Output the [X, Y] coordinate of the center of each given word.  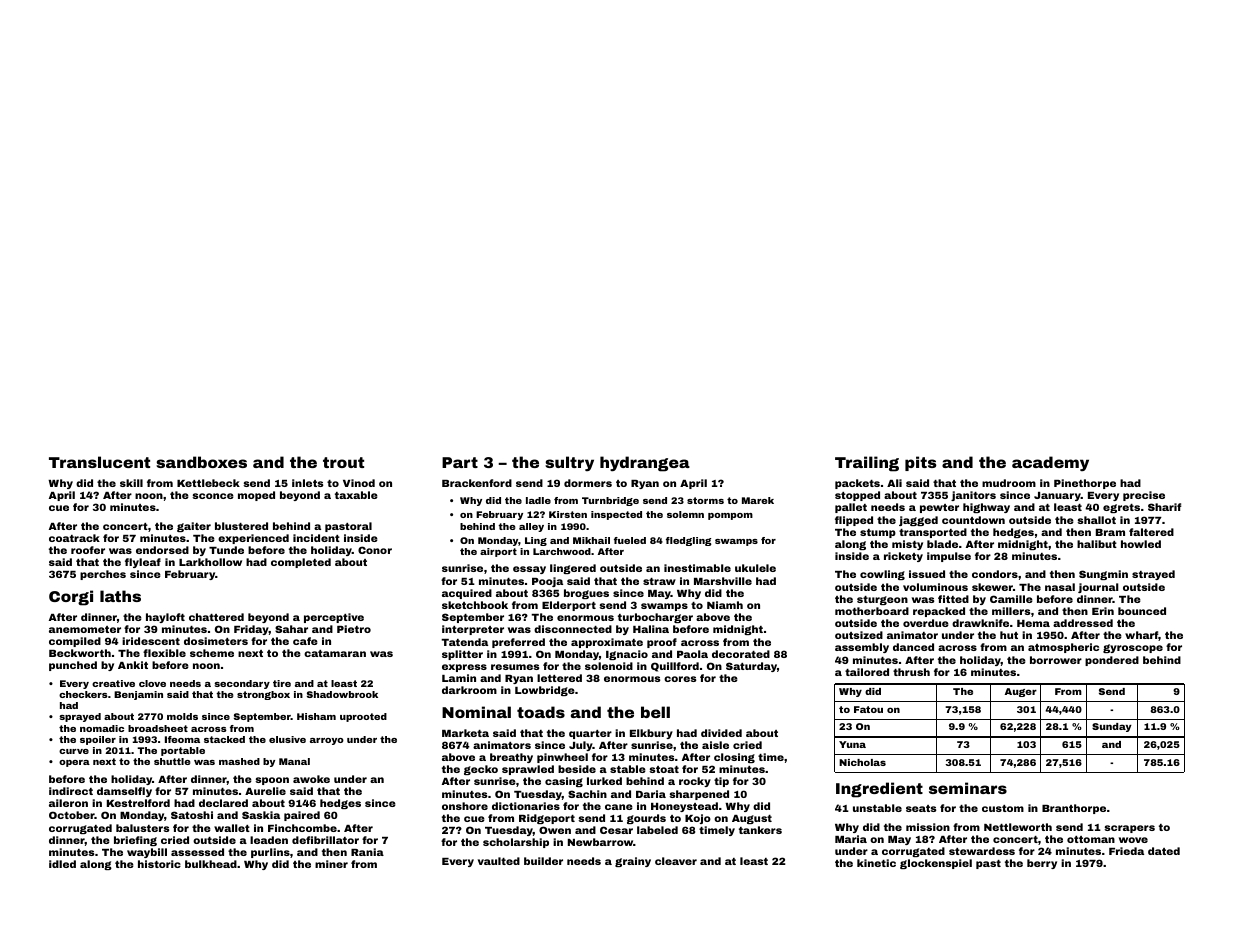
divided [721, 733]
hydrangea [645, 464]
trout [343, 462]
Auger [1021, 692]
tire [282, 683]
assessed [197, 852]
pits [920, 463]
